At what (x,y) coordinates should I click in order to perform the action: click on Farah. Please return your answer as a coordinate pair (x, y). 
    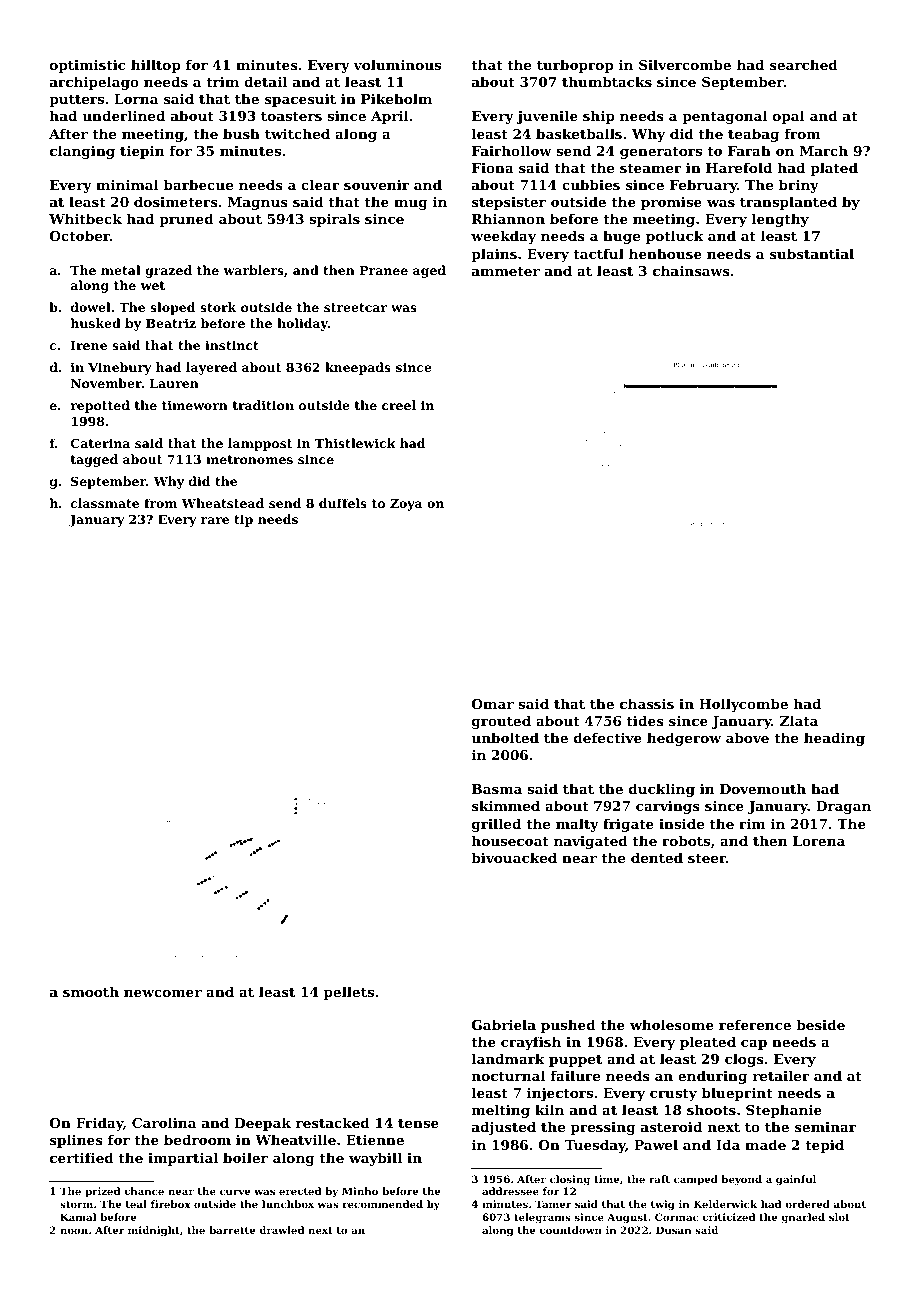
    Looking at the image, I should click on (749, 150).
